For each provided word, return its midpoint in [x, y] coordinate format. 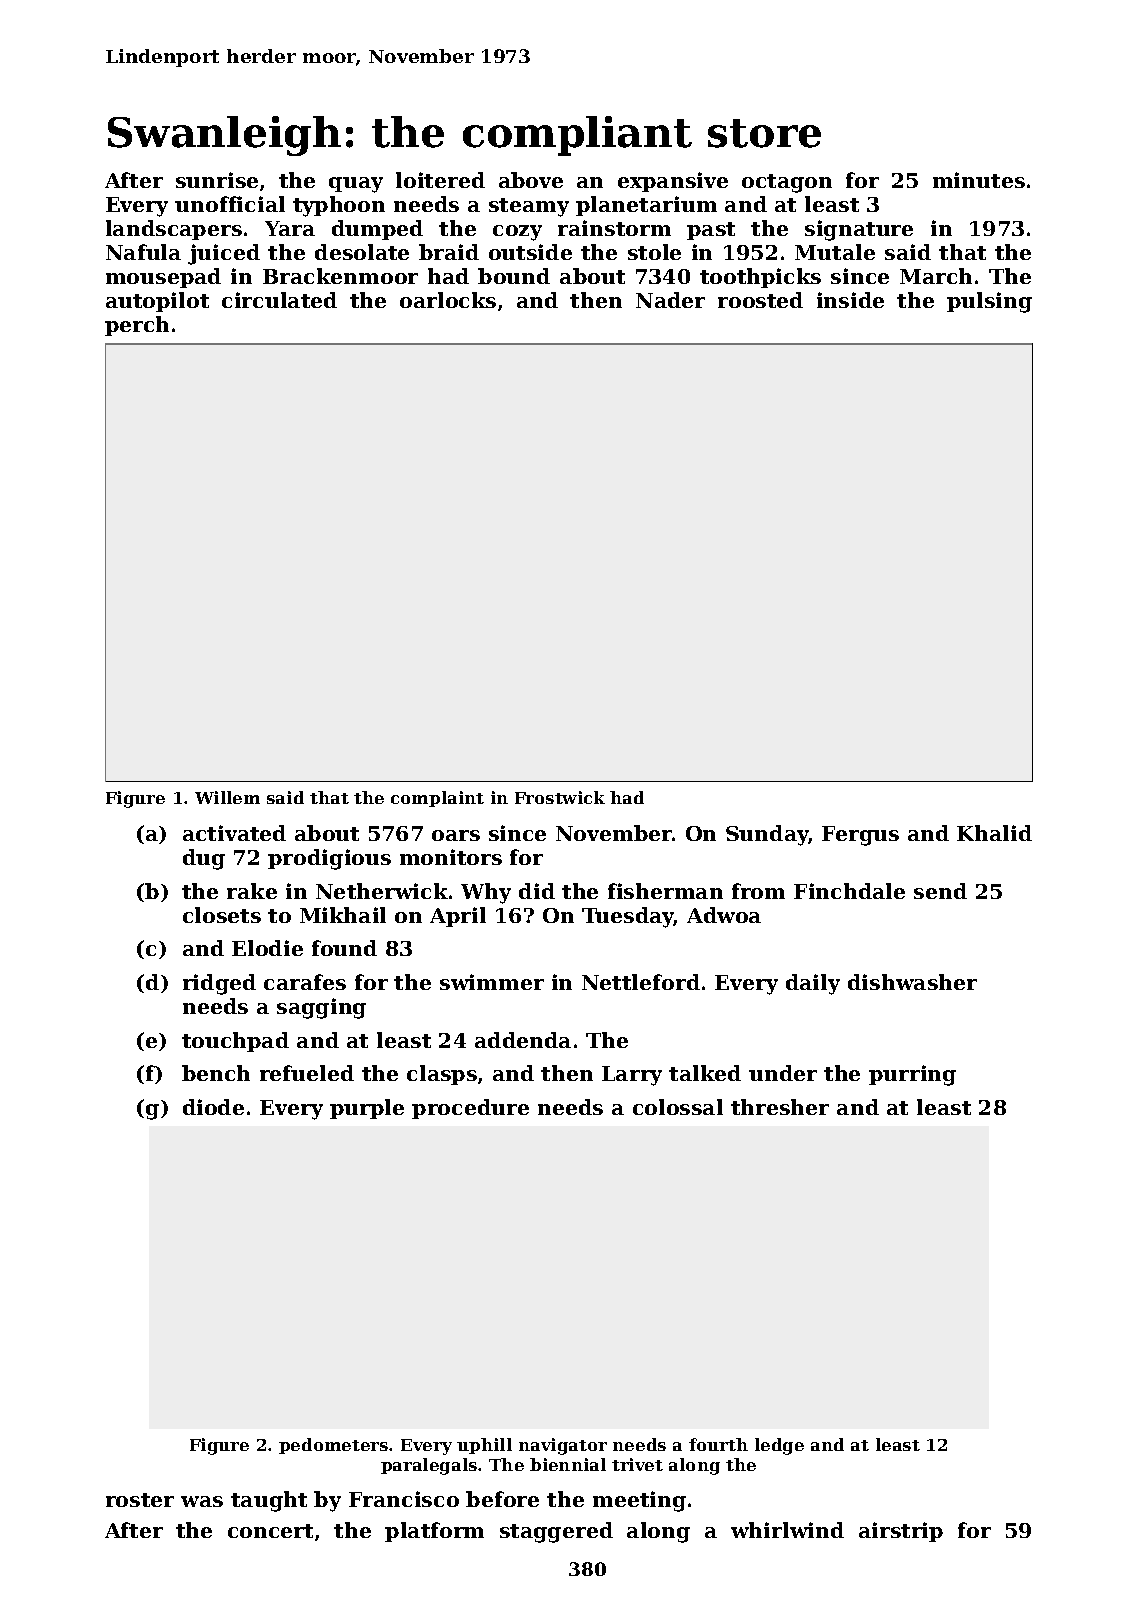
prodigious [329, 859]
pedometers [333, 1446]
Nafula [143, 252]
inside [850, 300]
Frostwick [560, 797]
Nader [670, 300]
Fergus [860, 836]
